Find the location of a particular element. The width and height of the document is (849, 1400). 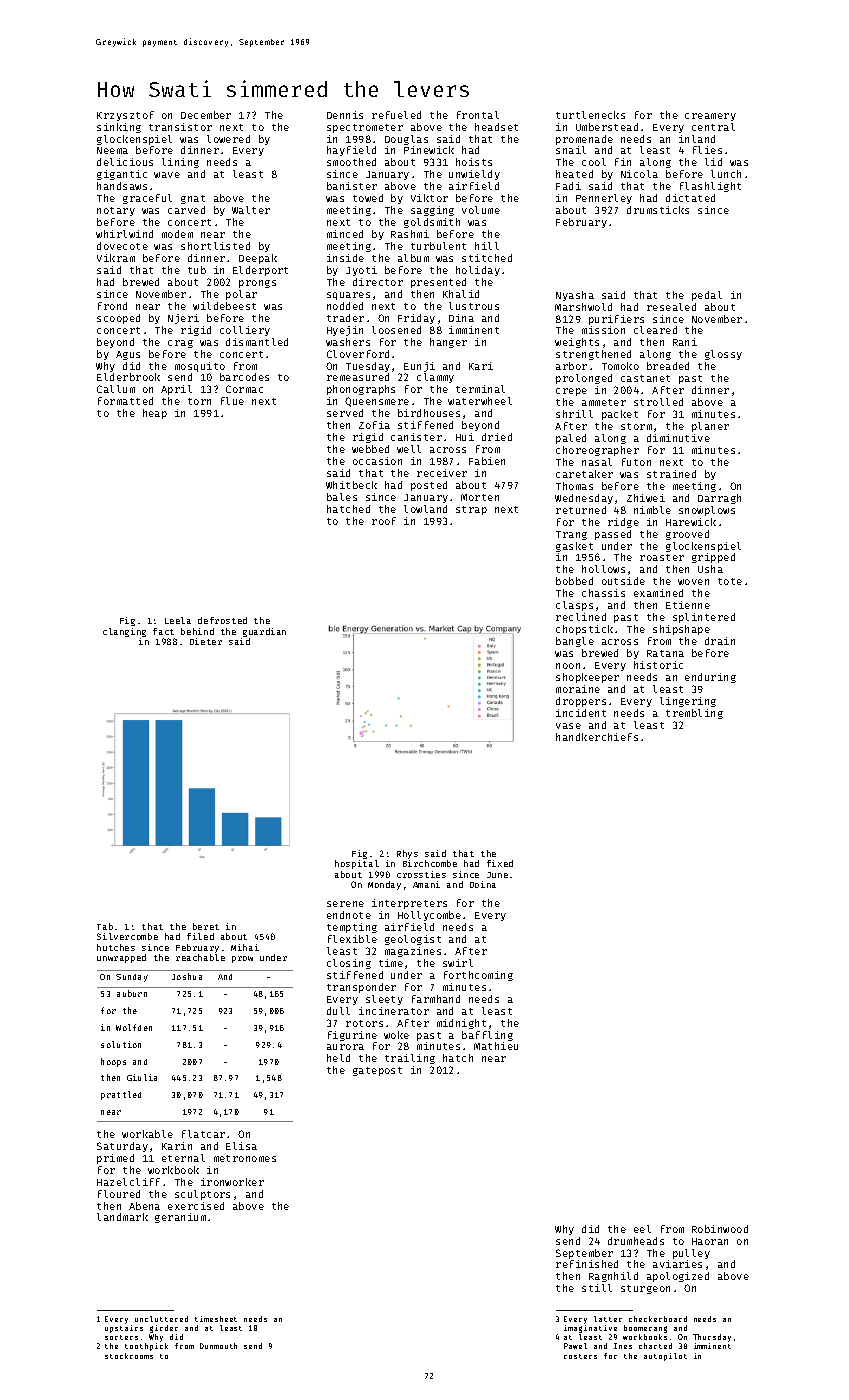

handkerchiefs is located at coordinates (597, 737).
